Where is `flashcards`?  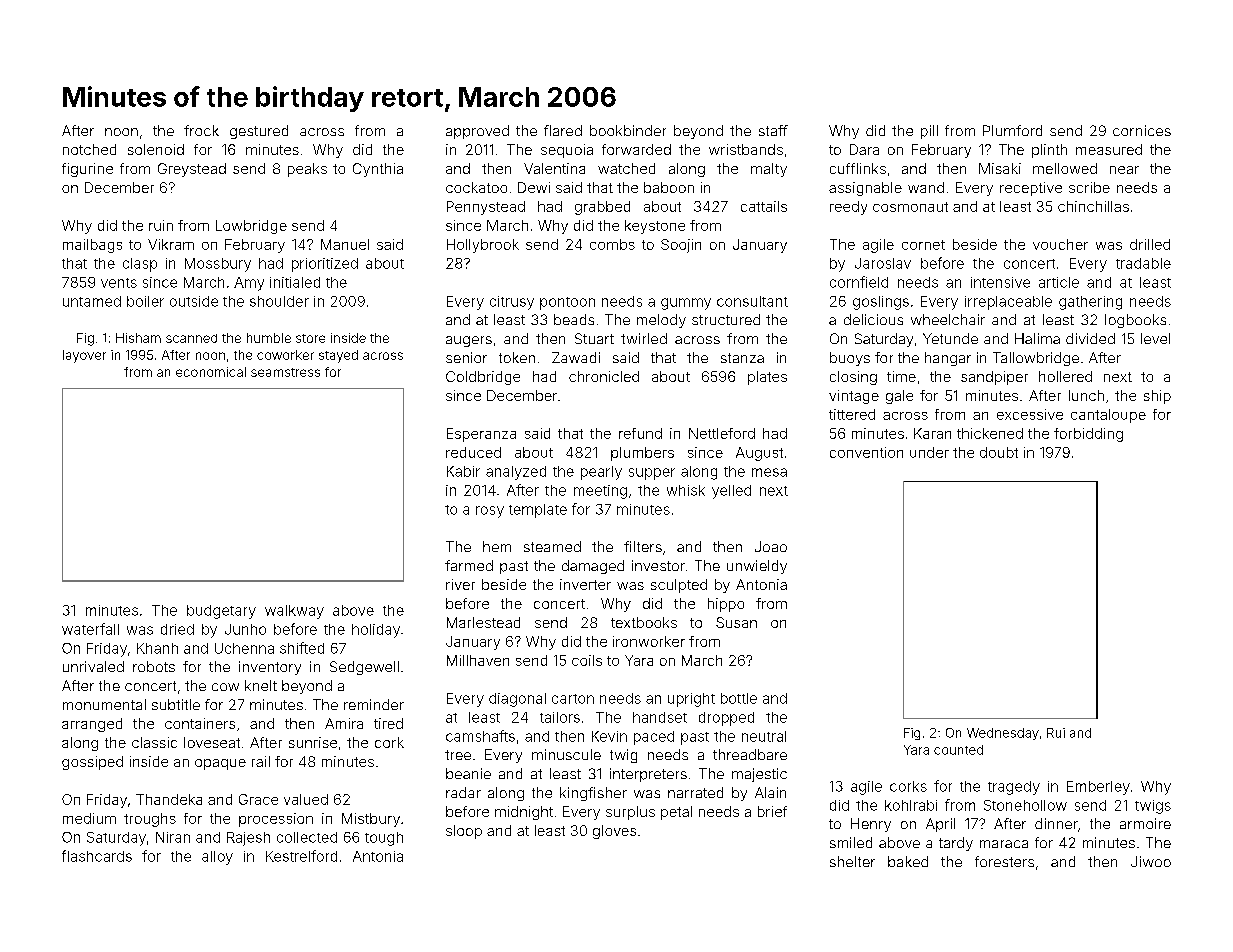
flashcards is located at coordinates (97, 856).
